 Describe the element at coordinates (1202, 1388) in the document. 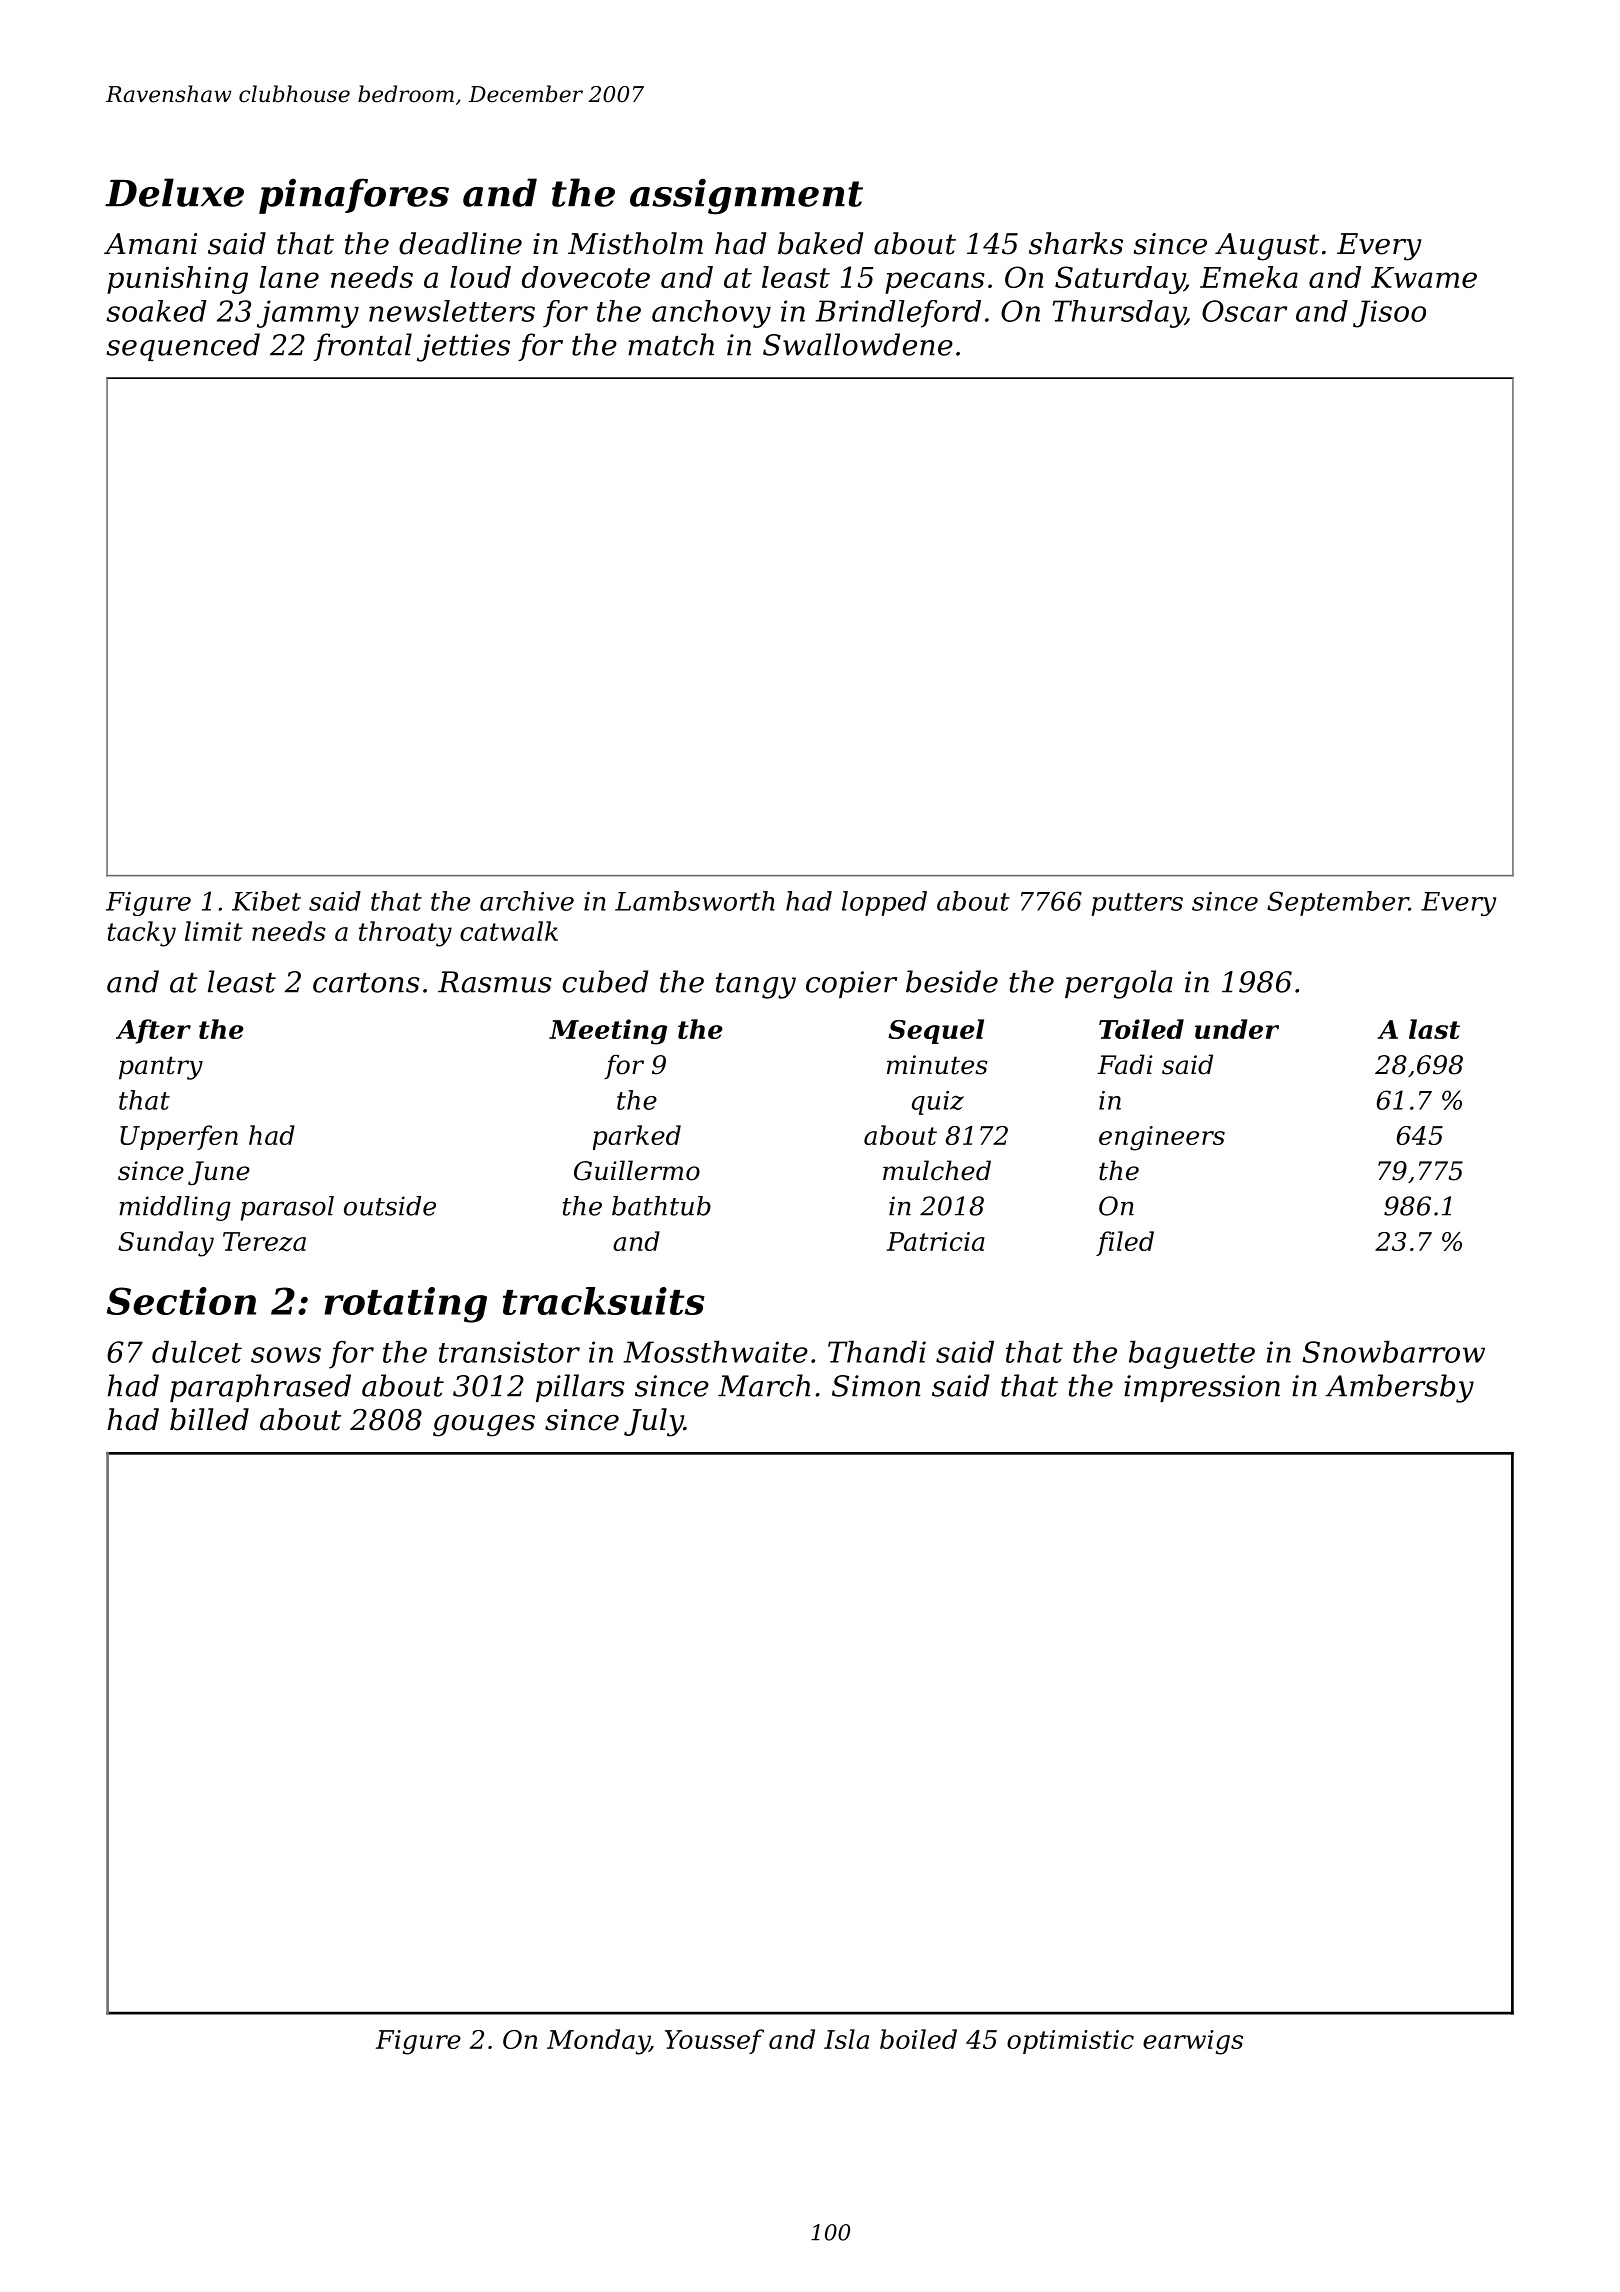

I see `impression` at that location.
